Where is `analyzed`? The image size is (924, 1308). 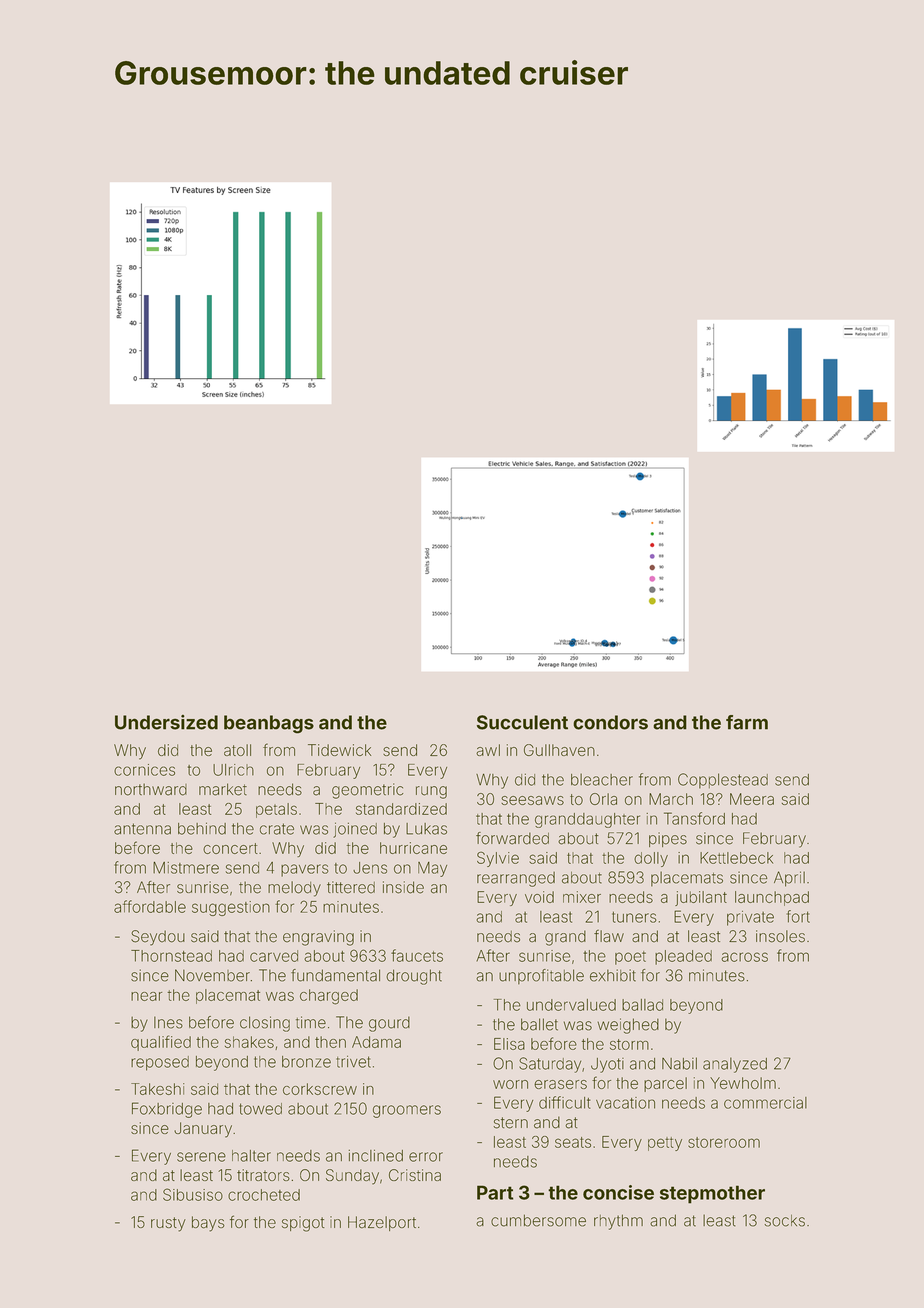
analyzed is located at coordinates (735, 1065).
